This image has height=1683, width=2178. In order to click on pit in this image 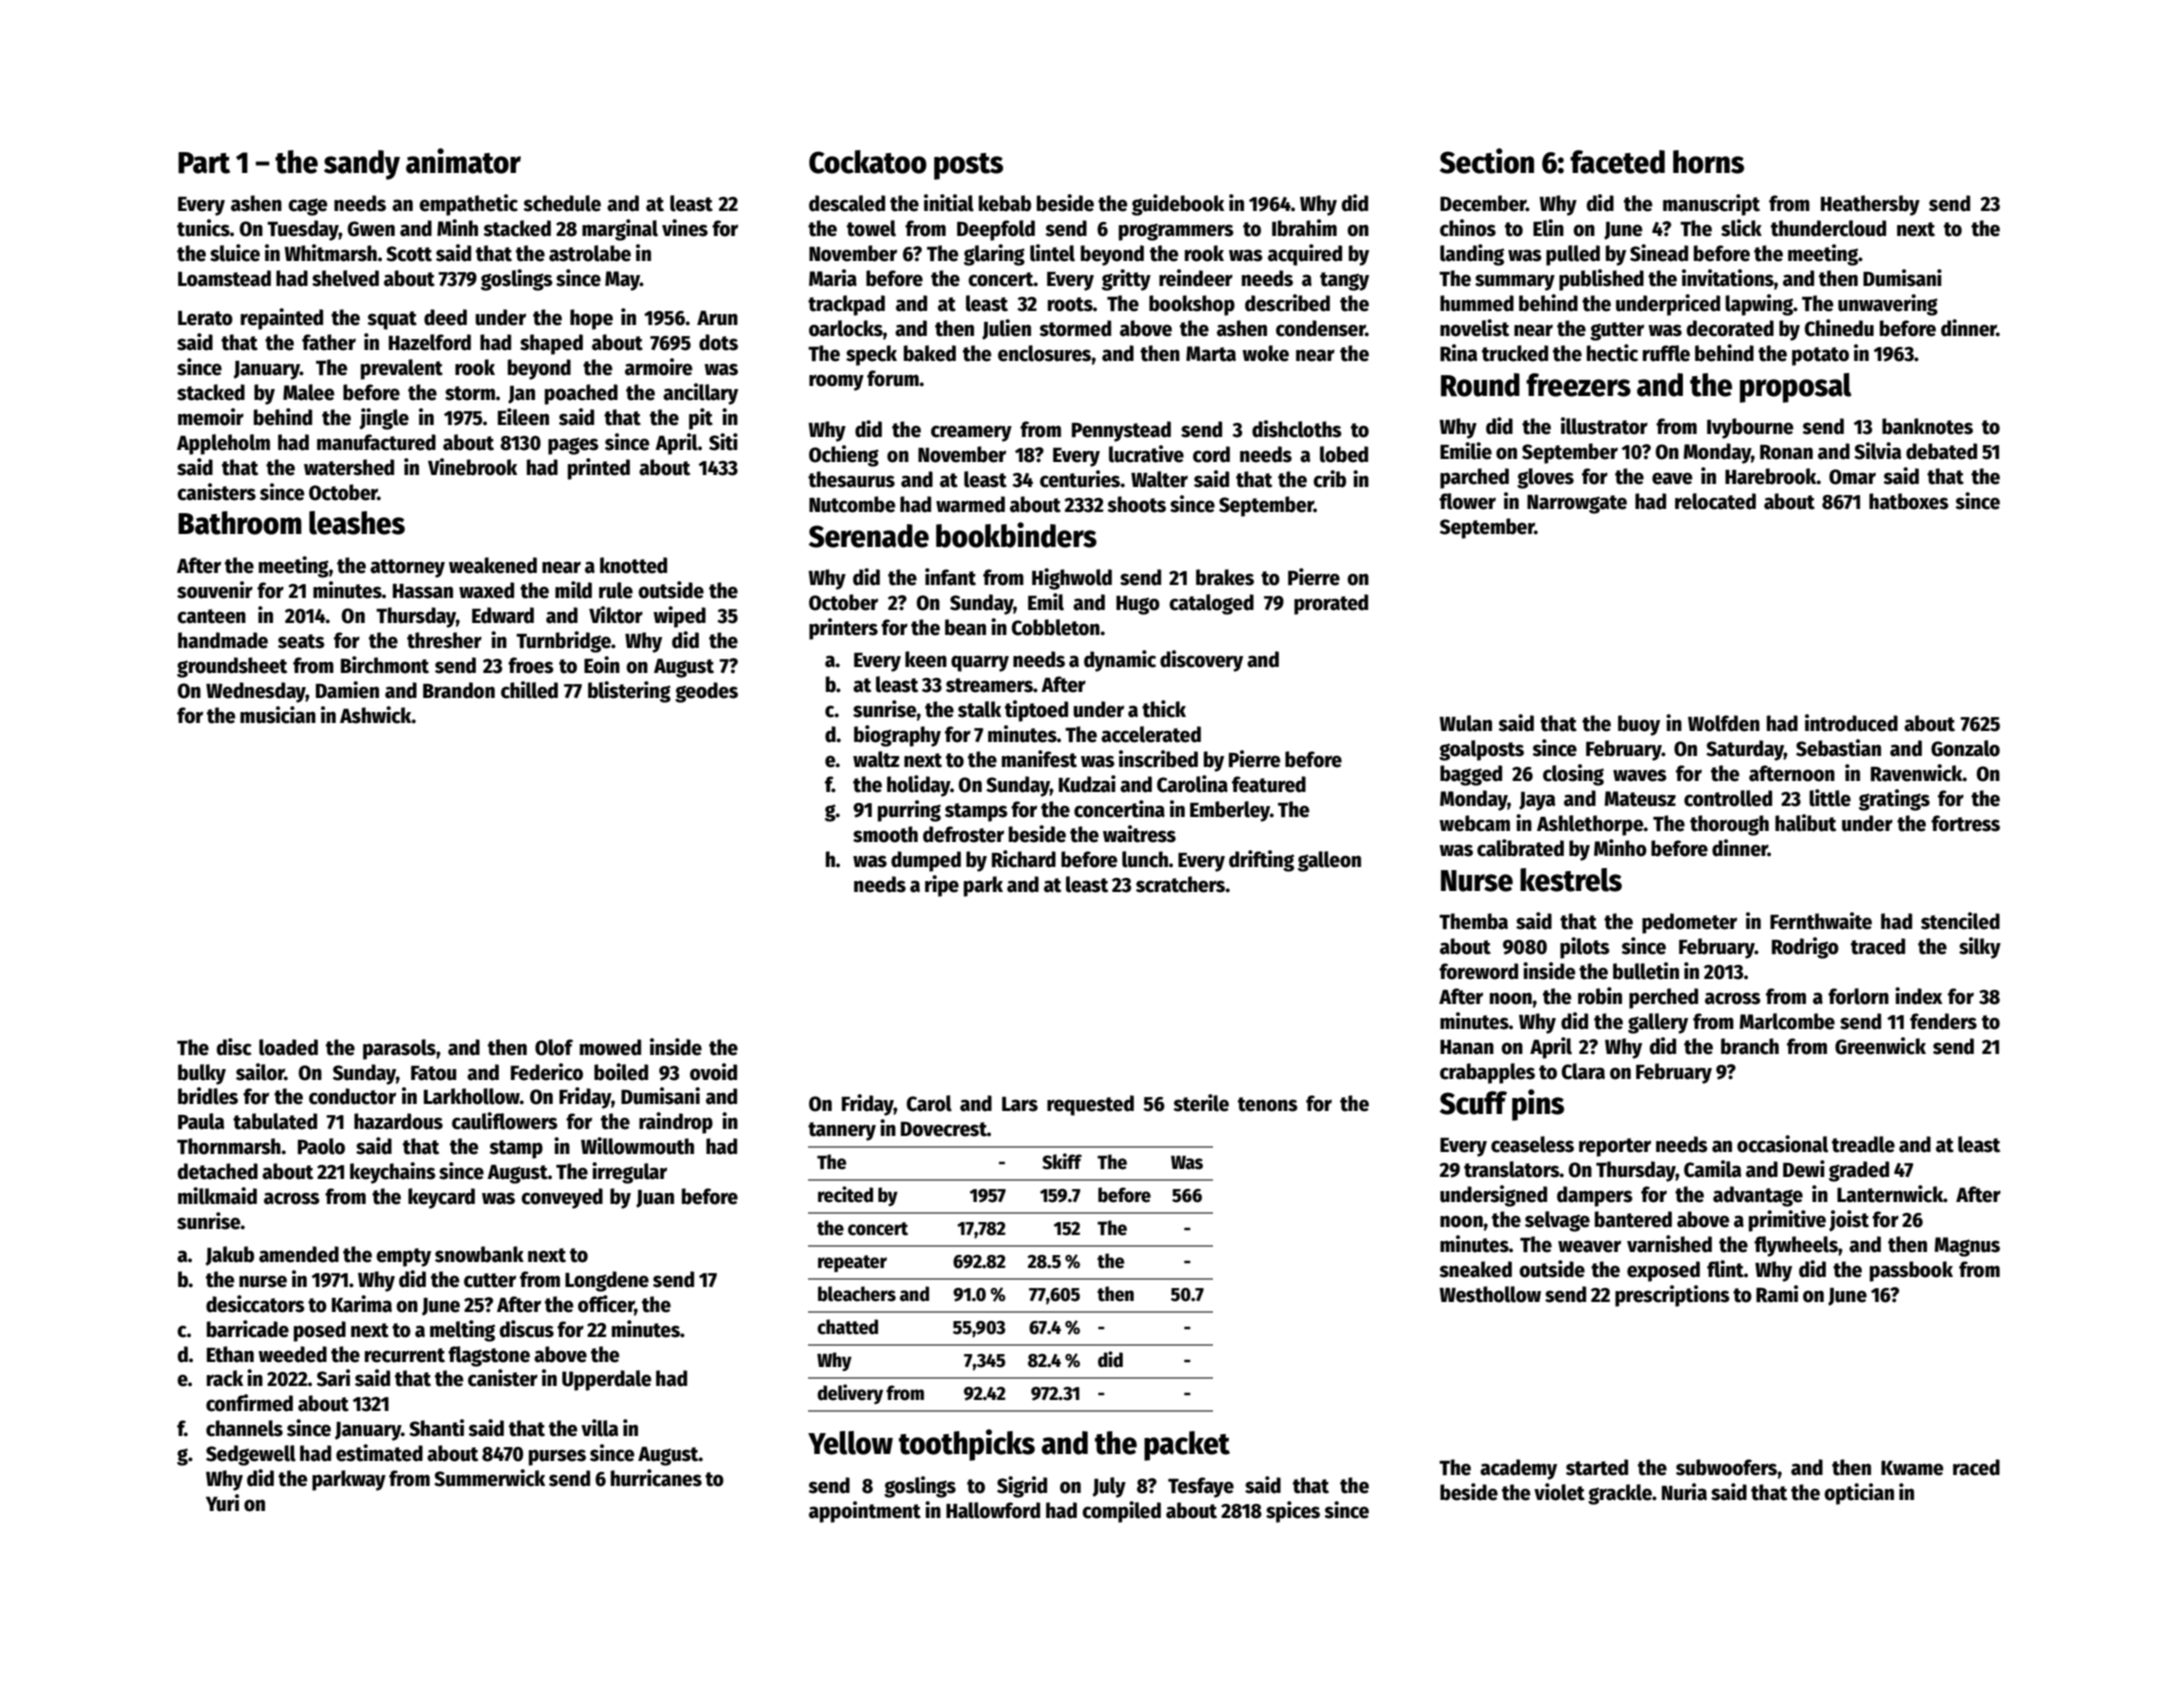, I will do `click(701, 419)`.
